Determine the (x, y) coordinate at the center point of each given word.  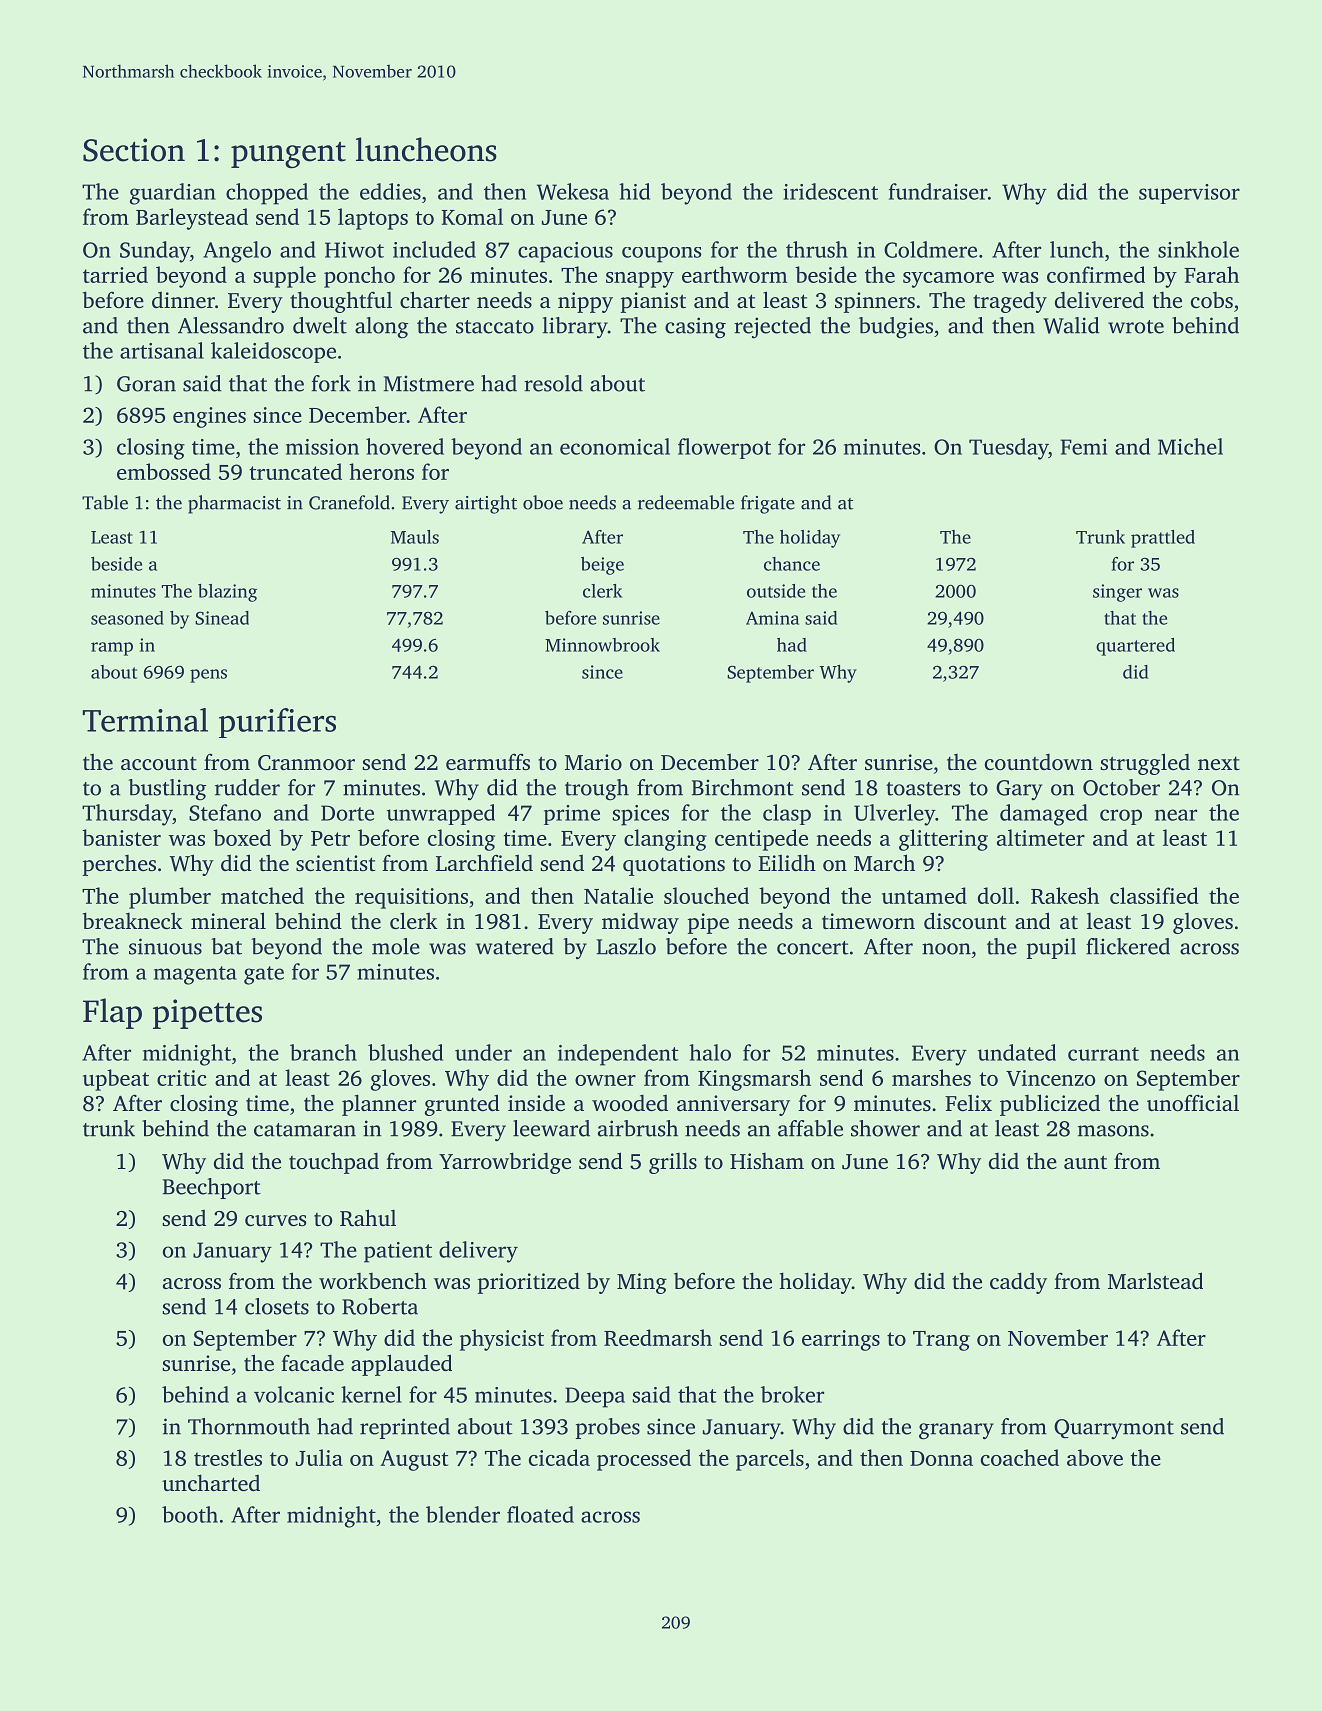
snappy (640, 280)
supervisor (1189, 194)
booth (190, 1514)
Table (105, 502)
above (1095, 1457)
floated (540, 1514)
